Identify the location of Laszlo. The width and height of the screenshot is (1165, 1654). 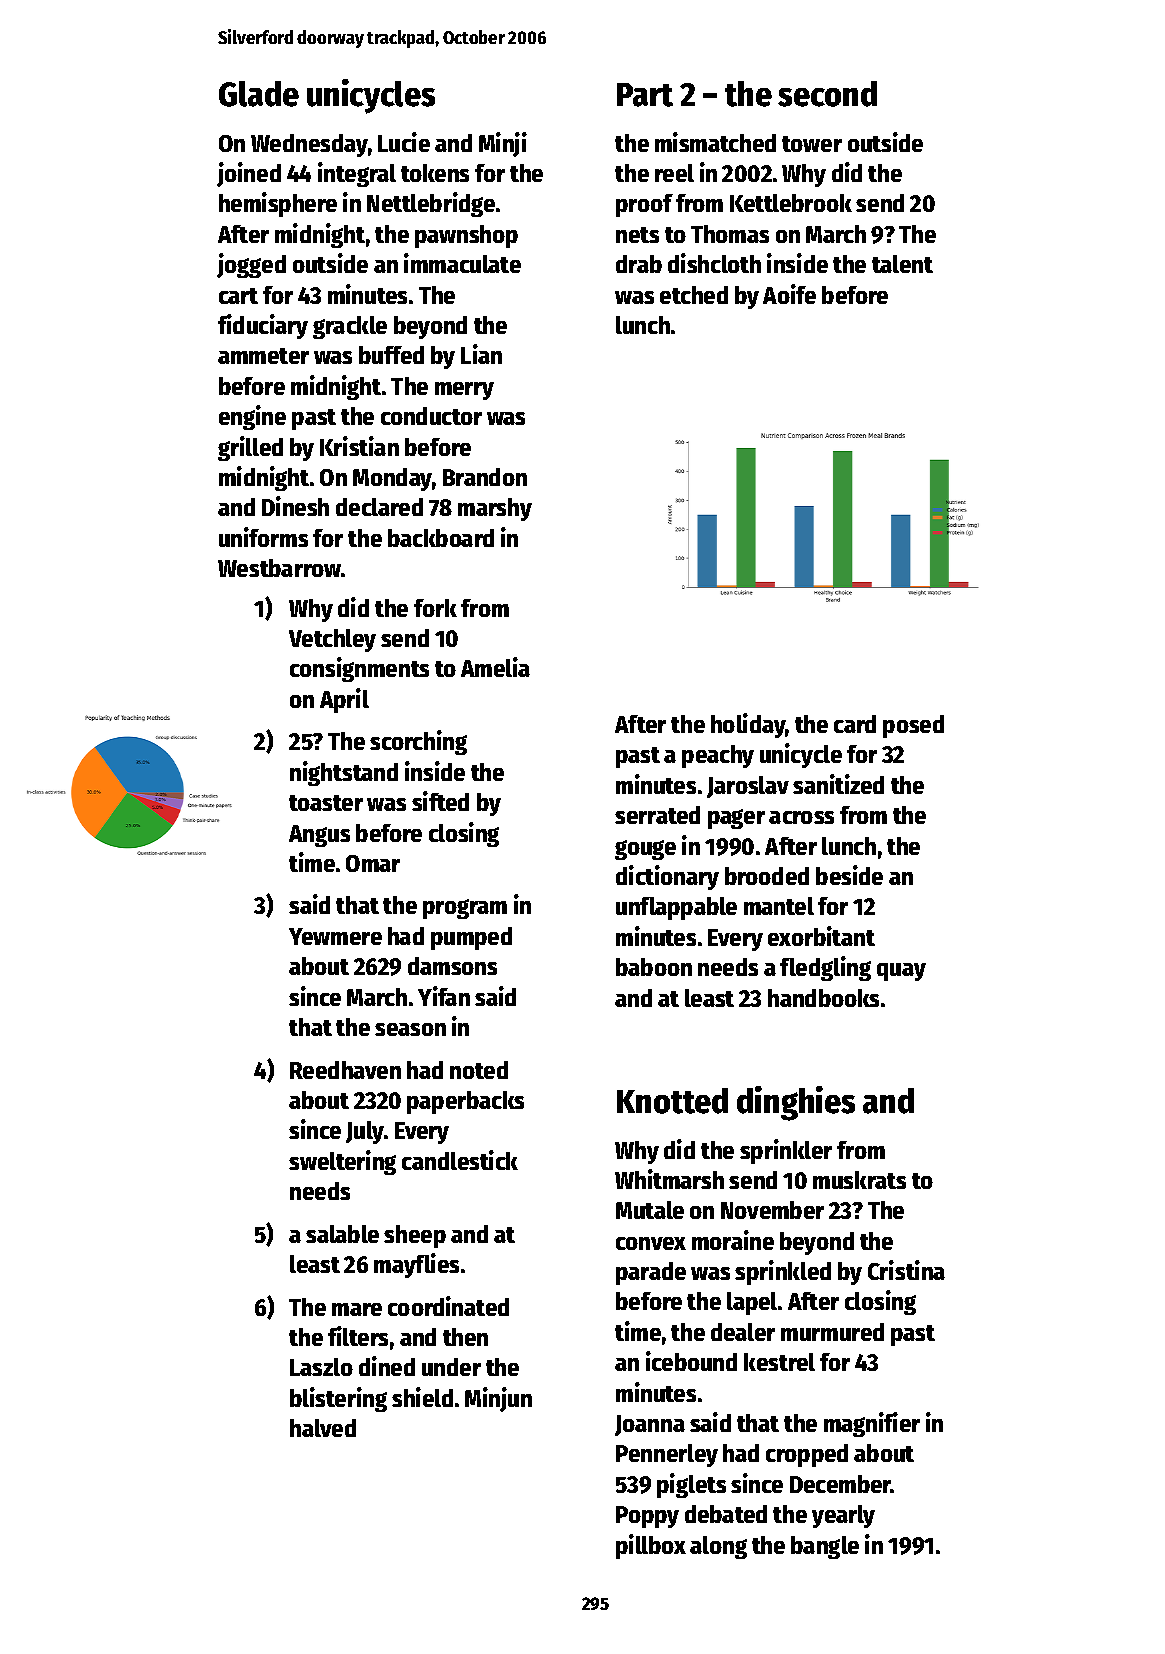
(321, 1367).
